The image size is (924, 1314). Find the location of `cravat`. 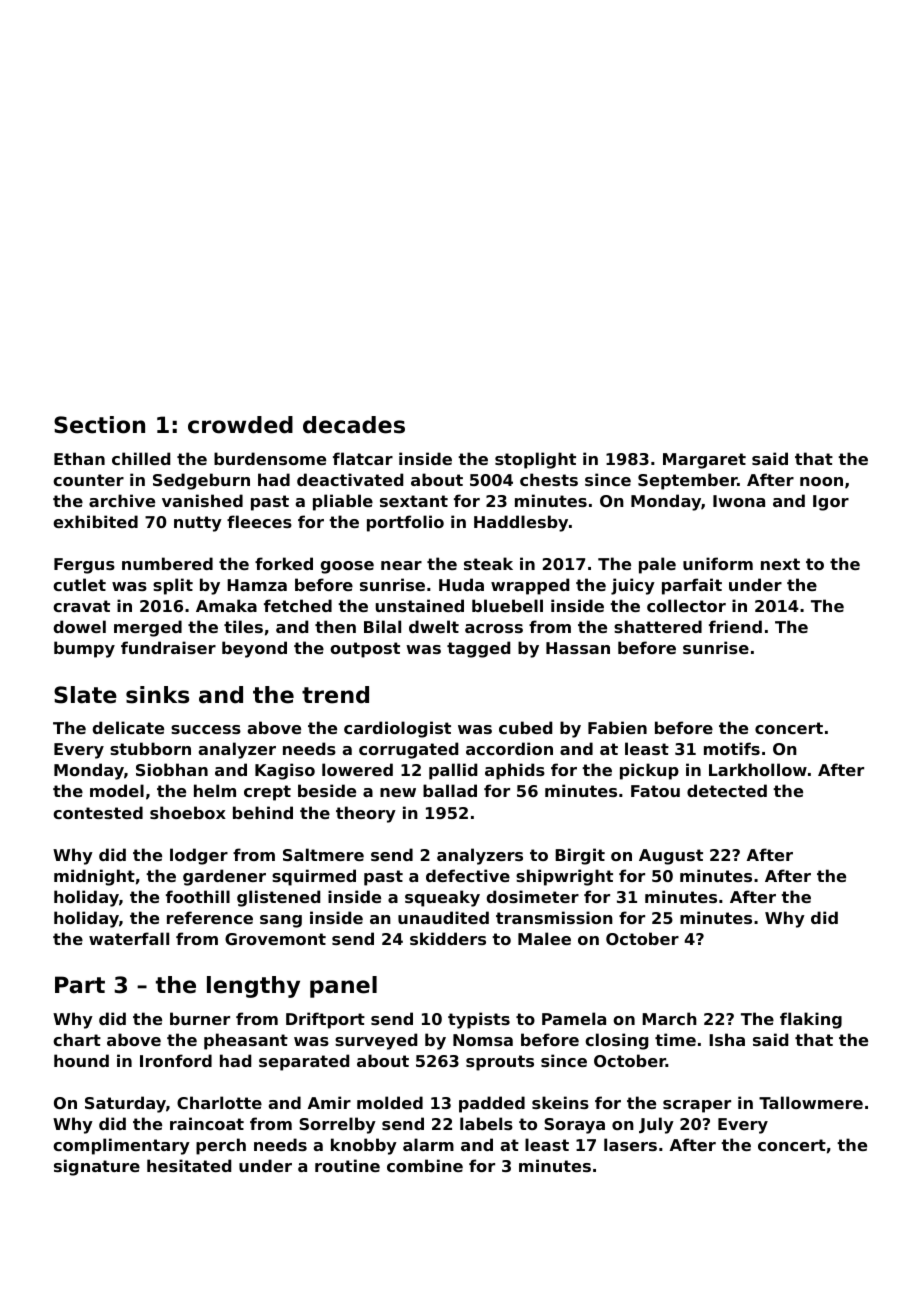

cravat is located at coordinates (81, 606).
